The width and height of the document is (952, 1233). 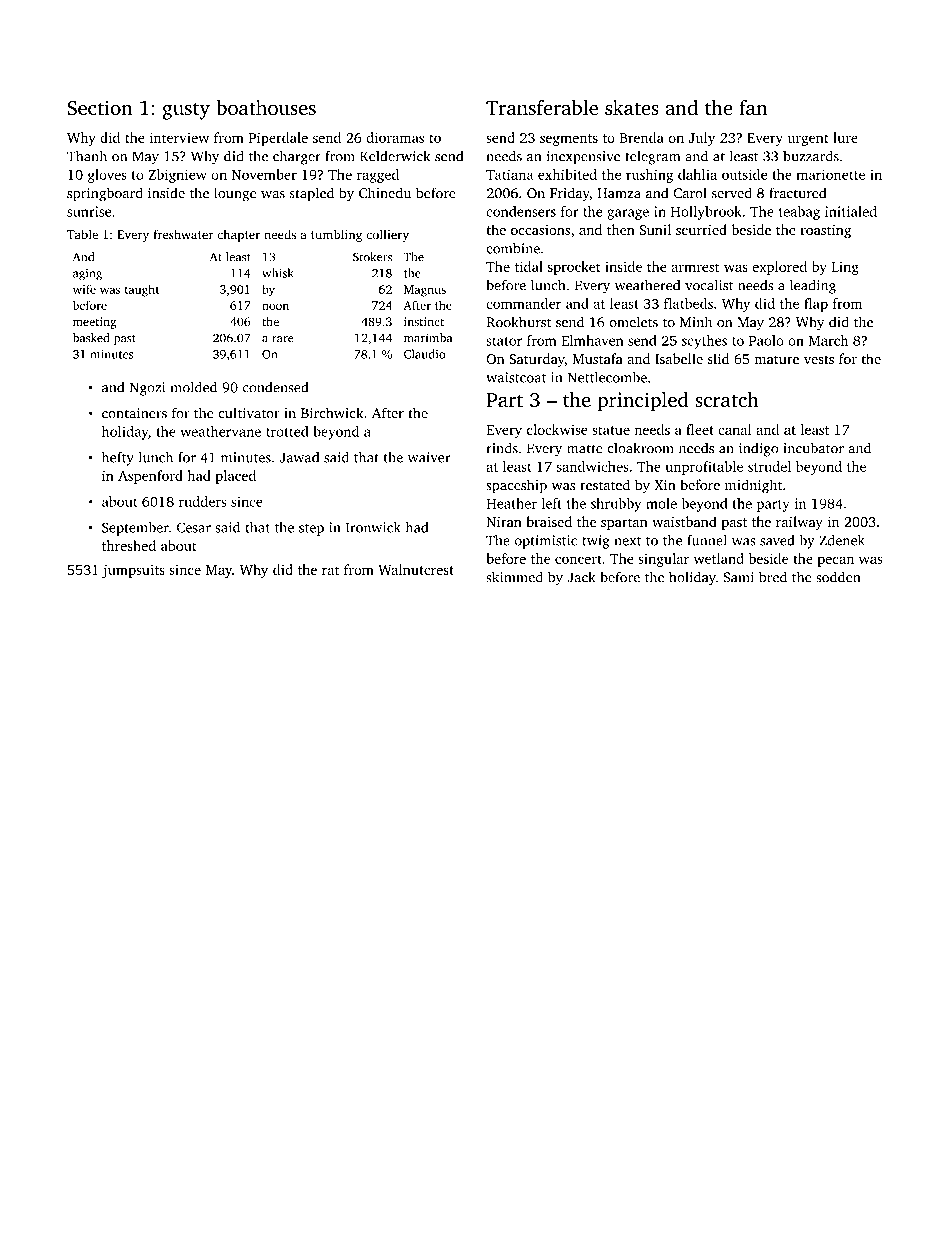 I want to click on meeting, so click(x=94, y=323).
